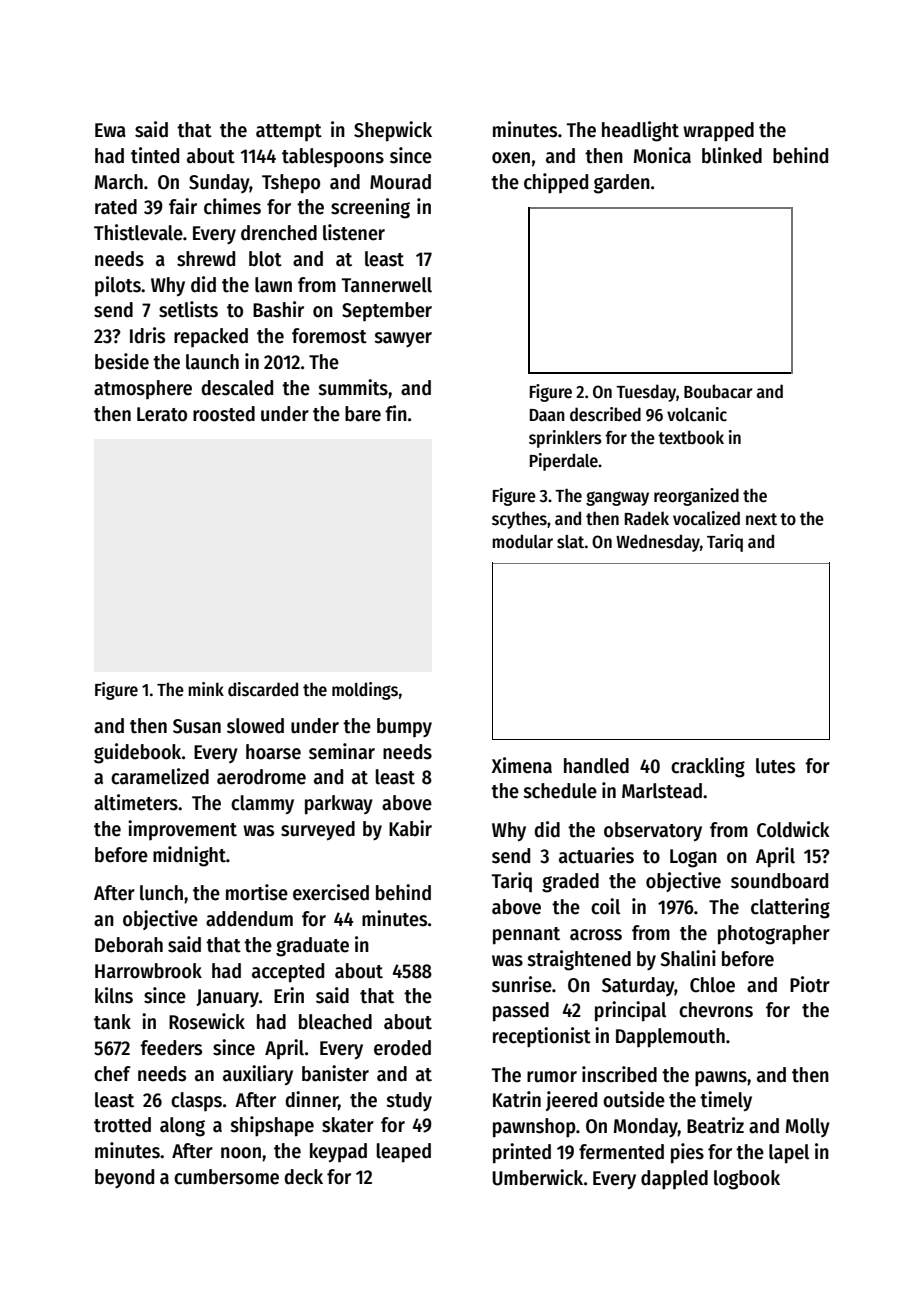  Describe the element at coordinates (387, 311) in the screenshot. I see `September` at that location.
